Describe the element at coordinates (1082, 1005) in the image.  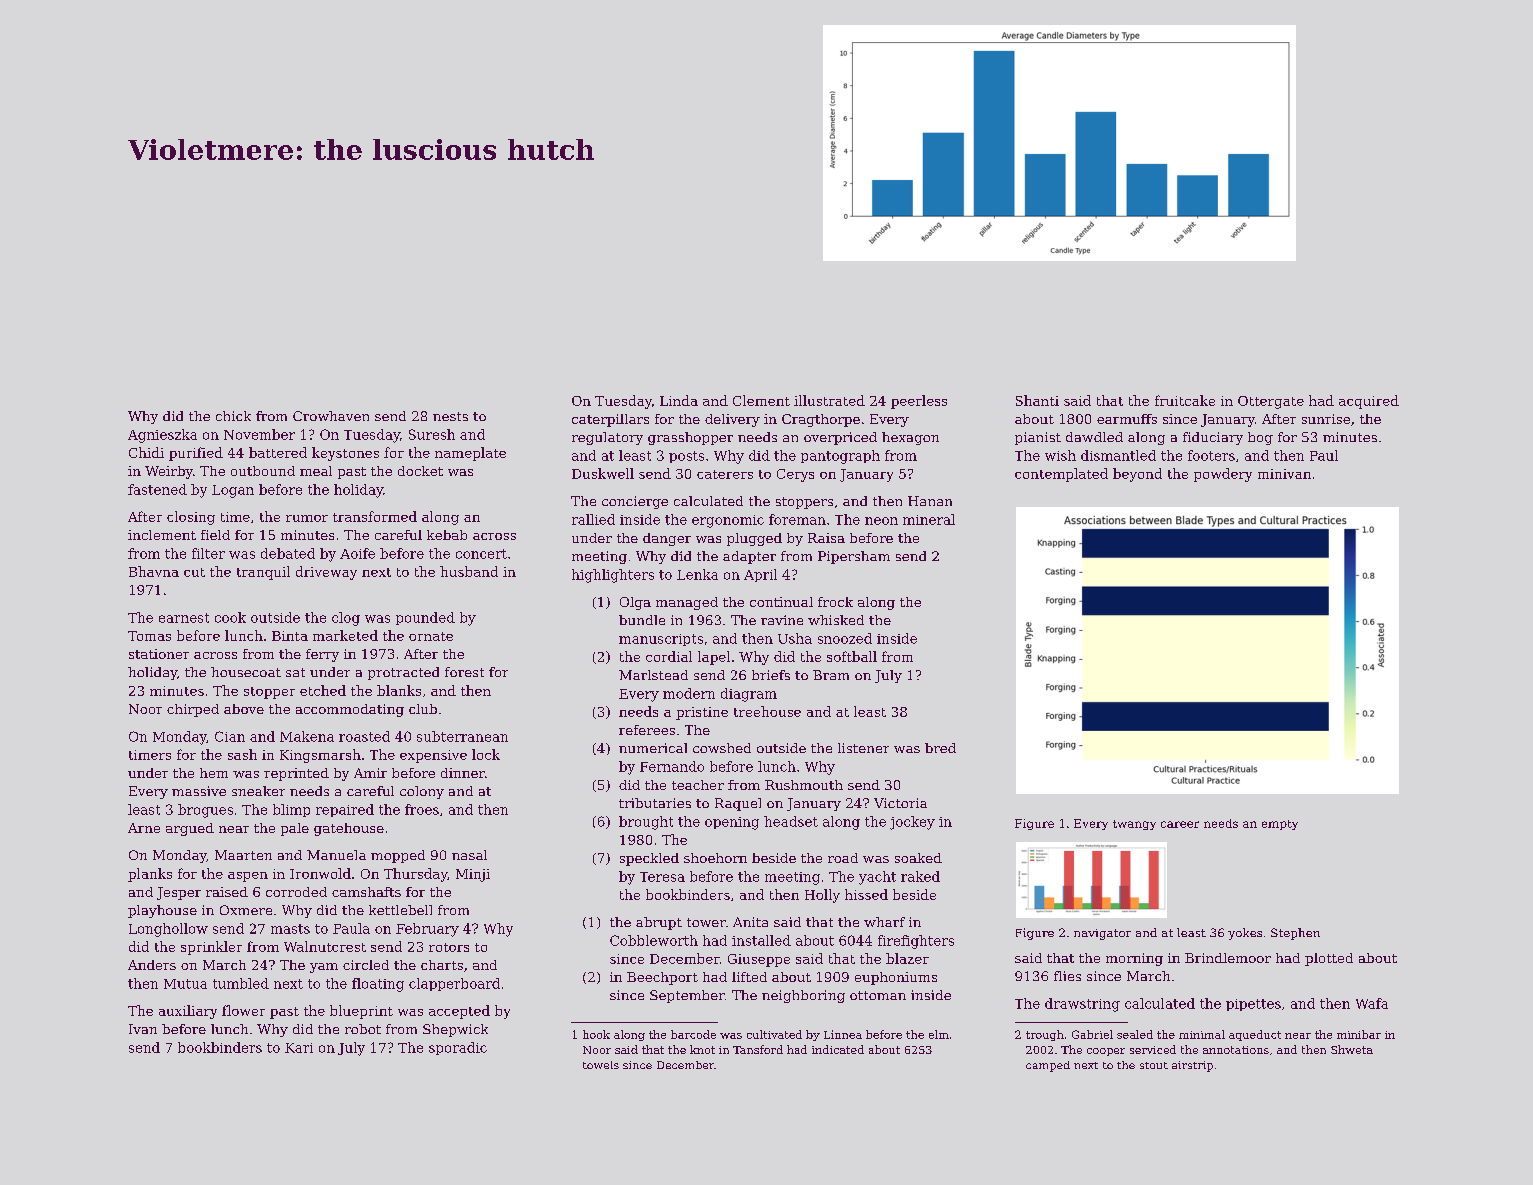
I see `drawstring` at that location.
